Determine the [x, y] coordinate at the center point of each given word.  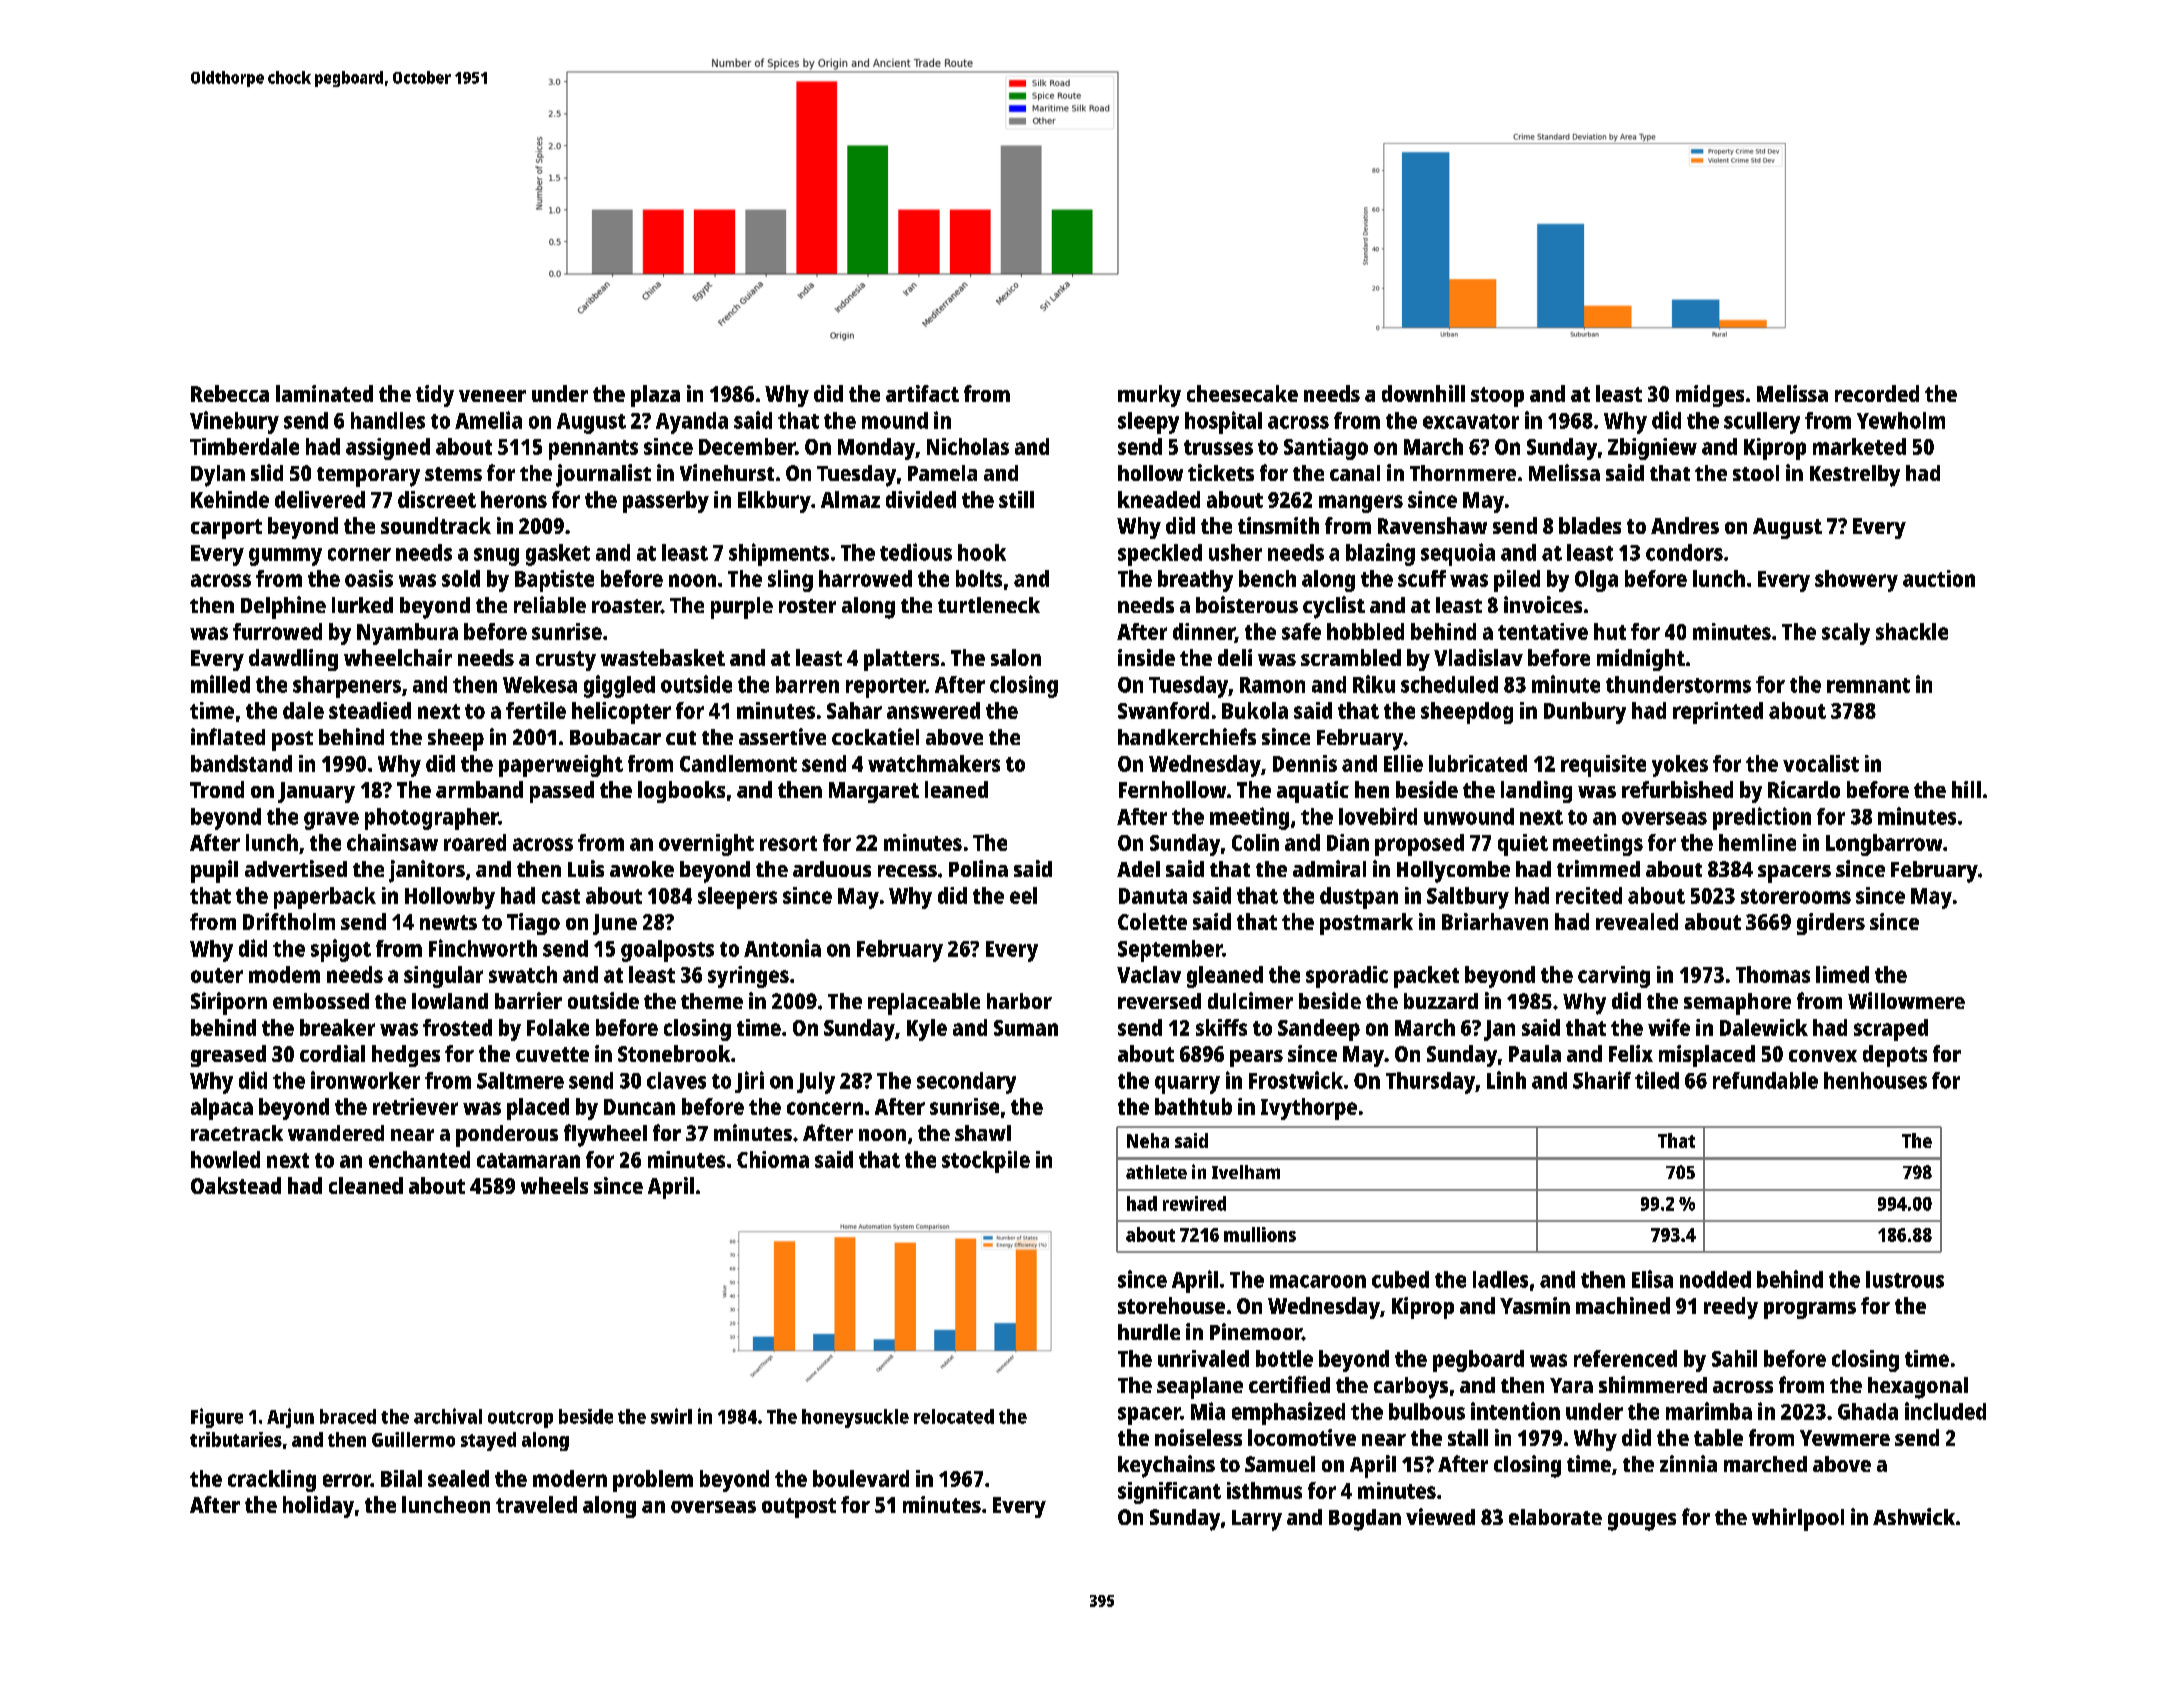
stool [1756, 473]
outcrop [520, 1419]
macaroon [1318, 1281]
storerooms [1796, 896]
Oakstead [236, 1185]
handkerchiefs [1187, 736]
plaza [655, 396]
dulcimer [1250, 1000]
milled [220, 684]
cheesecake [1242, 393]
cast [561, 896]
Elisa [1652, 1279]
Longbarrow [1884, 845]
